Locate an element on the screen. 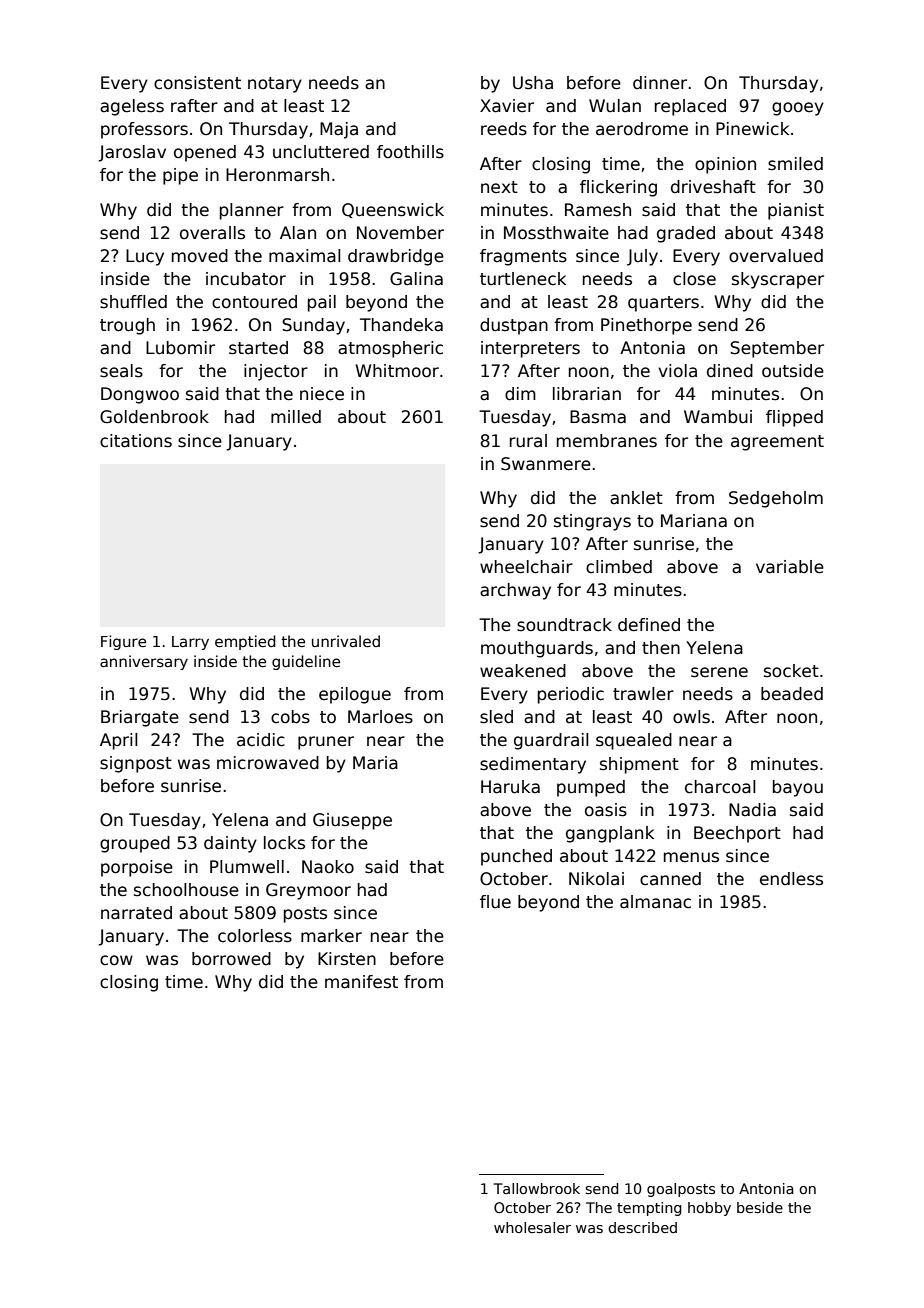 This screenshot has width=924, height=1308. porpoise is located at coordinates (137, 868).
